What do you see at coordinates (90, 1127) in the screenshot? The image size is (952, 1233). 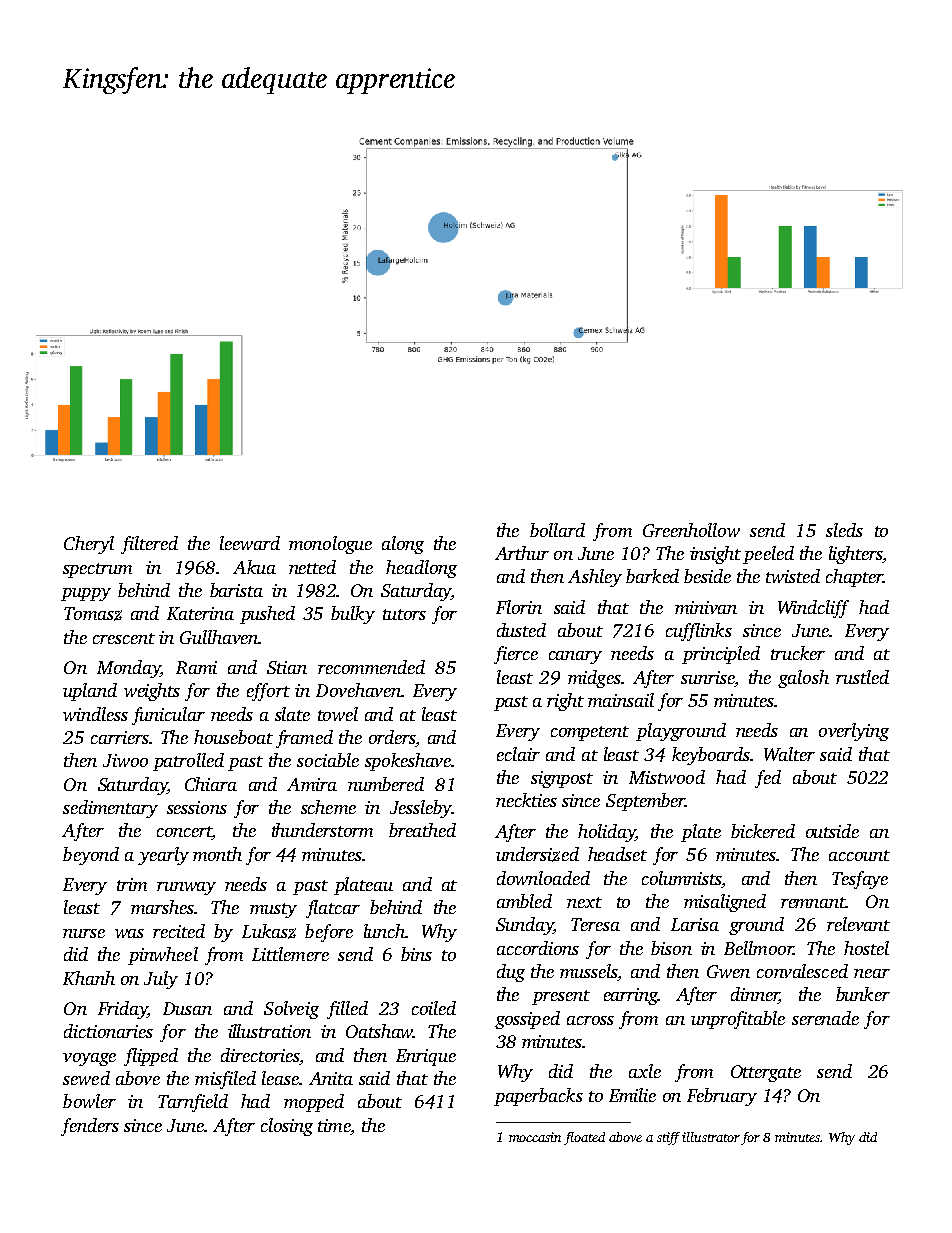 I see `fenders` at bounding box center [90, 1127].
